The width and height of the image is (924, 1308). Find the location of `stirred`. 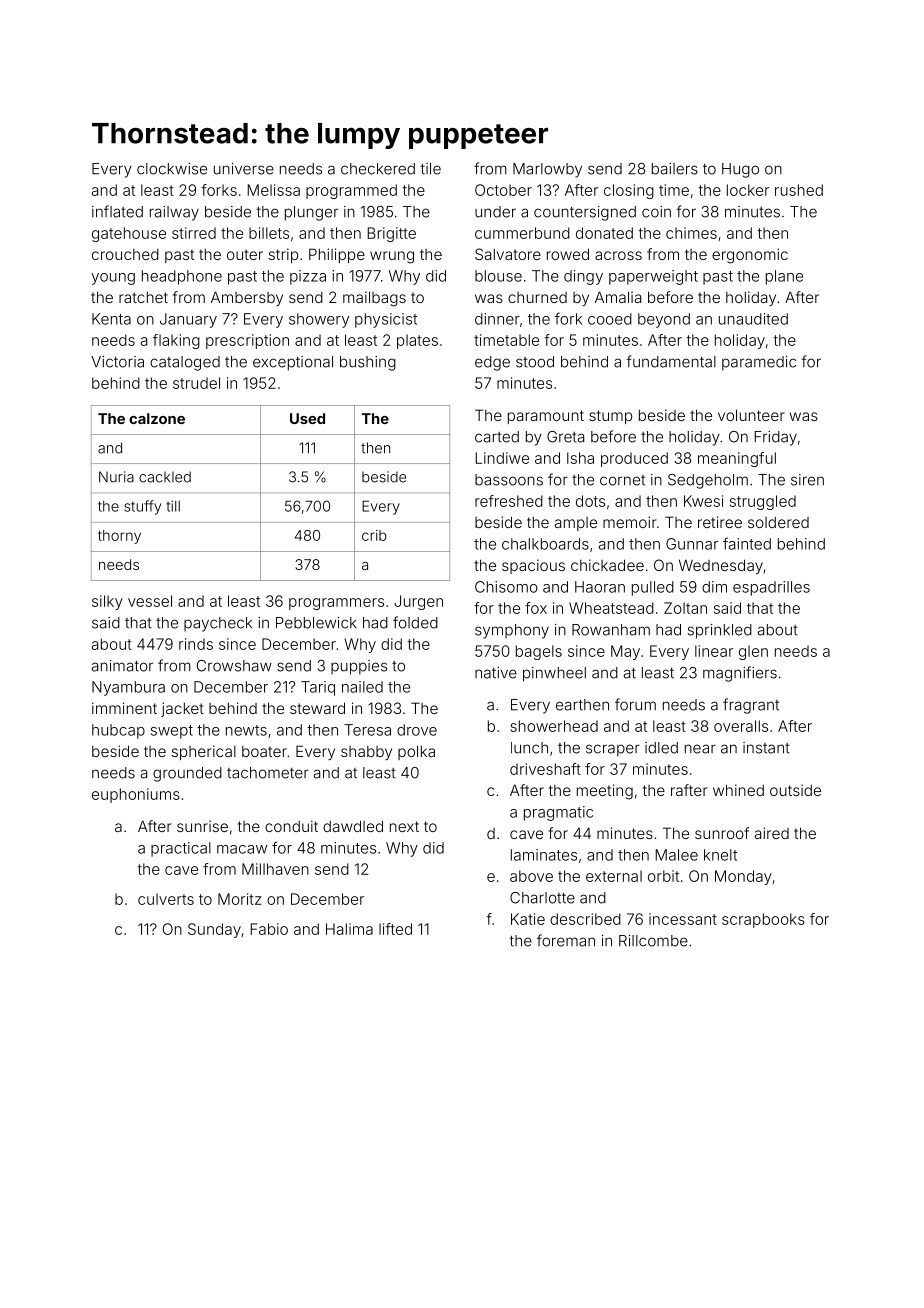

stirred is located at coordinates (194, 233).
